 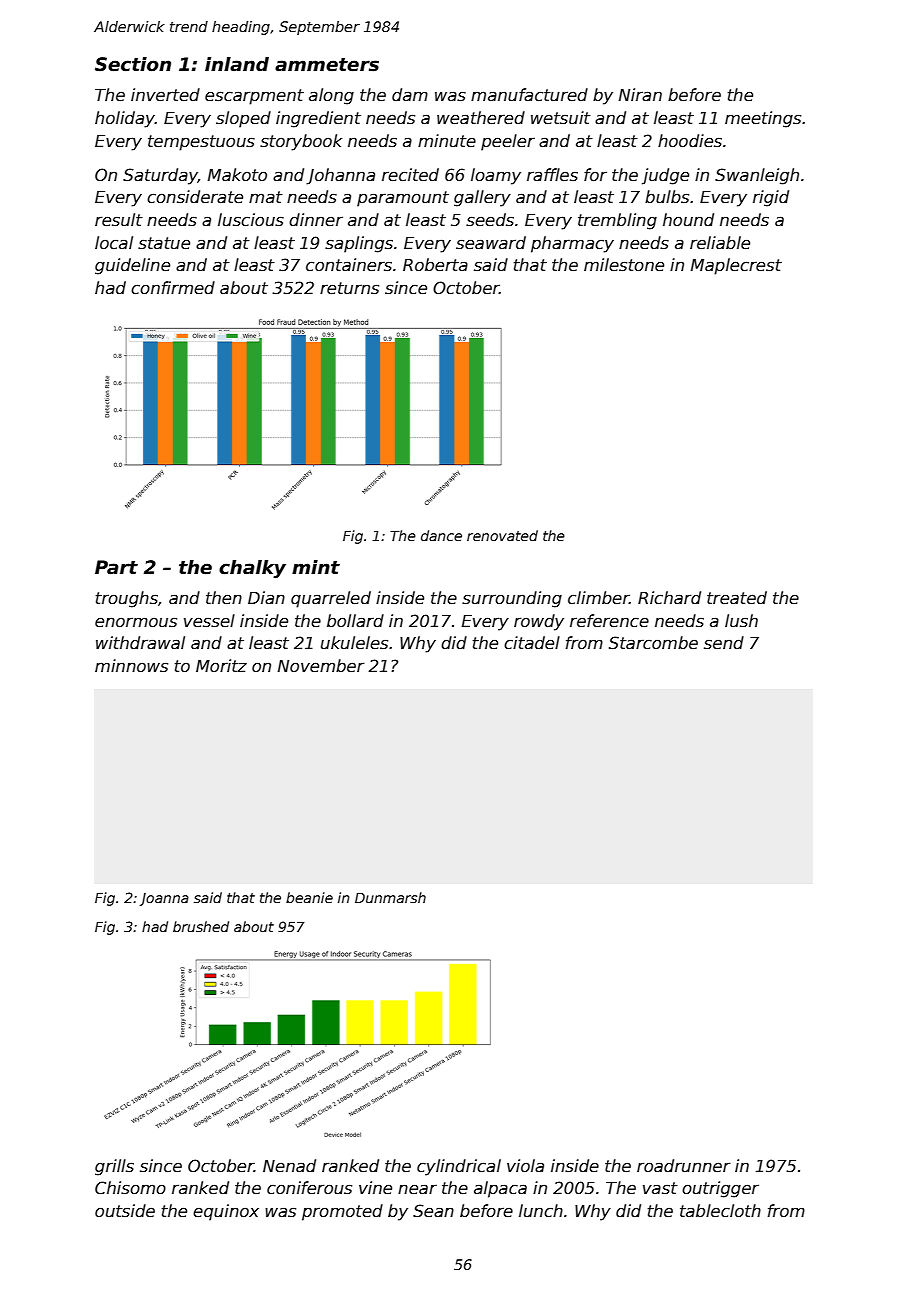 What do you see at coordinates (251, 220) in the screenshot?
I see `luscious` at bounding box center [251, 220].
